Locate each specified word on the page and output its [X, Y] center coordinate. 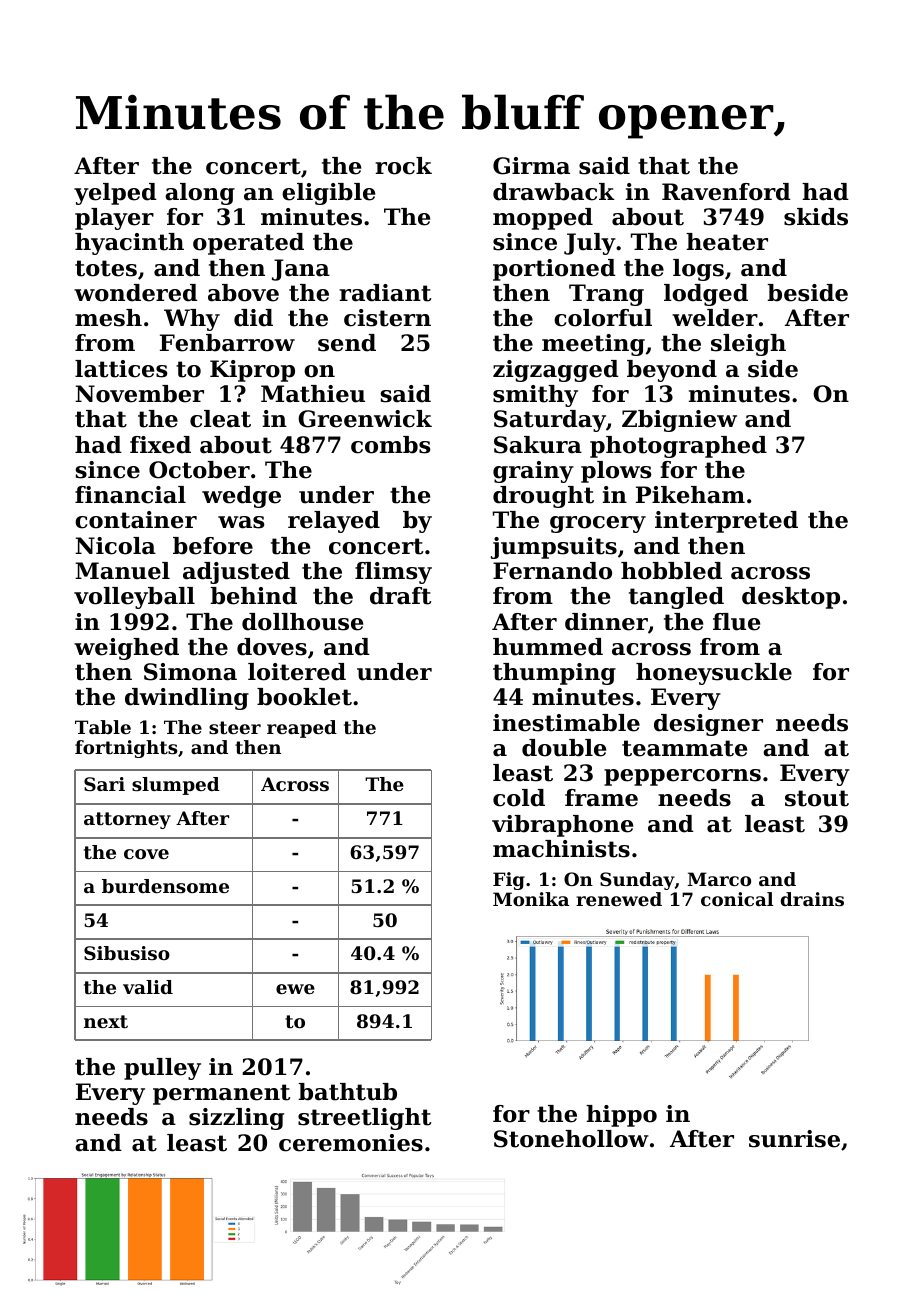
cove [146, 854]
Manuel [122, 571]
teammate [684, 748]
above [243, 293]
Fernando [552, 571]
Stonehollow [571, 1139]
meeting [593, 345]
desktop [791, 598]
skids [816, 217]
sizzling [236, 1119]
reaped [302, 729]
